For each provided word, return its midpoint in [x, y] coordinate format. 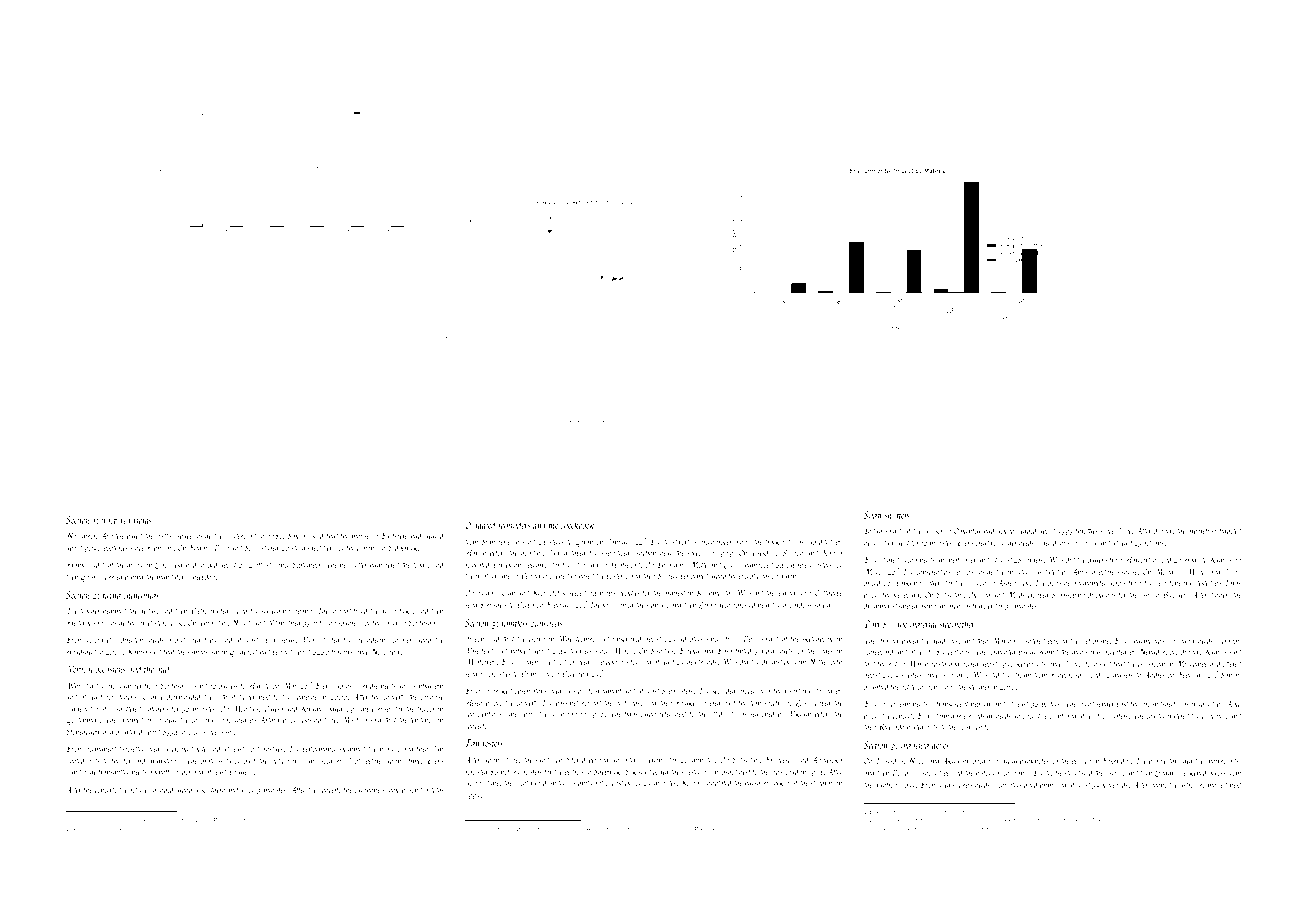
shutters [897, 514]
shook [391, 789]
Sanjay [1230, 675]
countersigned [1018, 785]
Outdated [481, 524]
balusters [681, 690]
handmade [81, 771]
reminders [514, 524]
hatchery [156, 709]
